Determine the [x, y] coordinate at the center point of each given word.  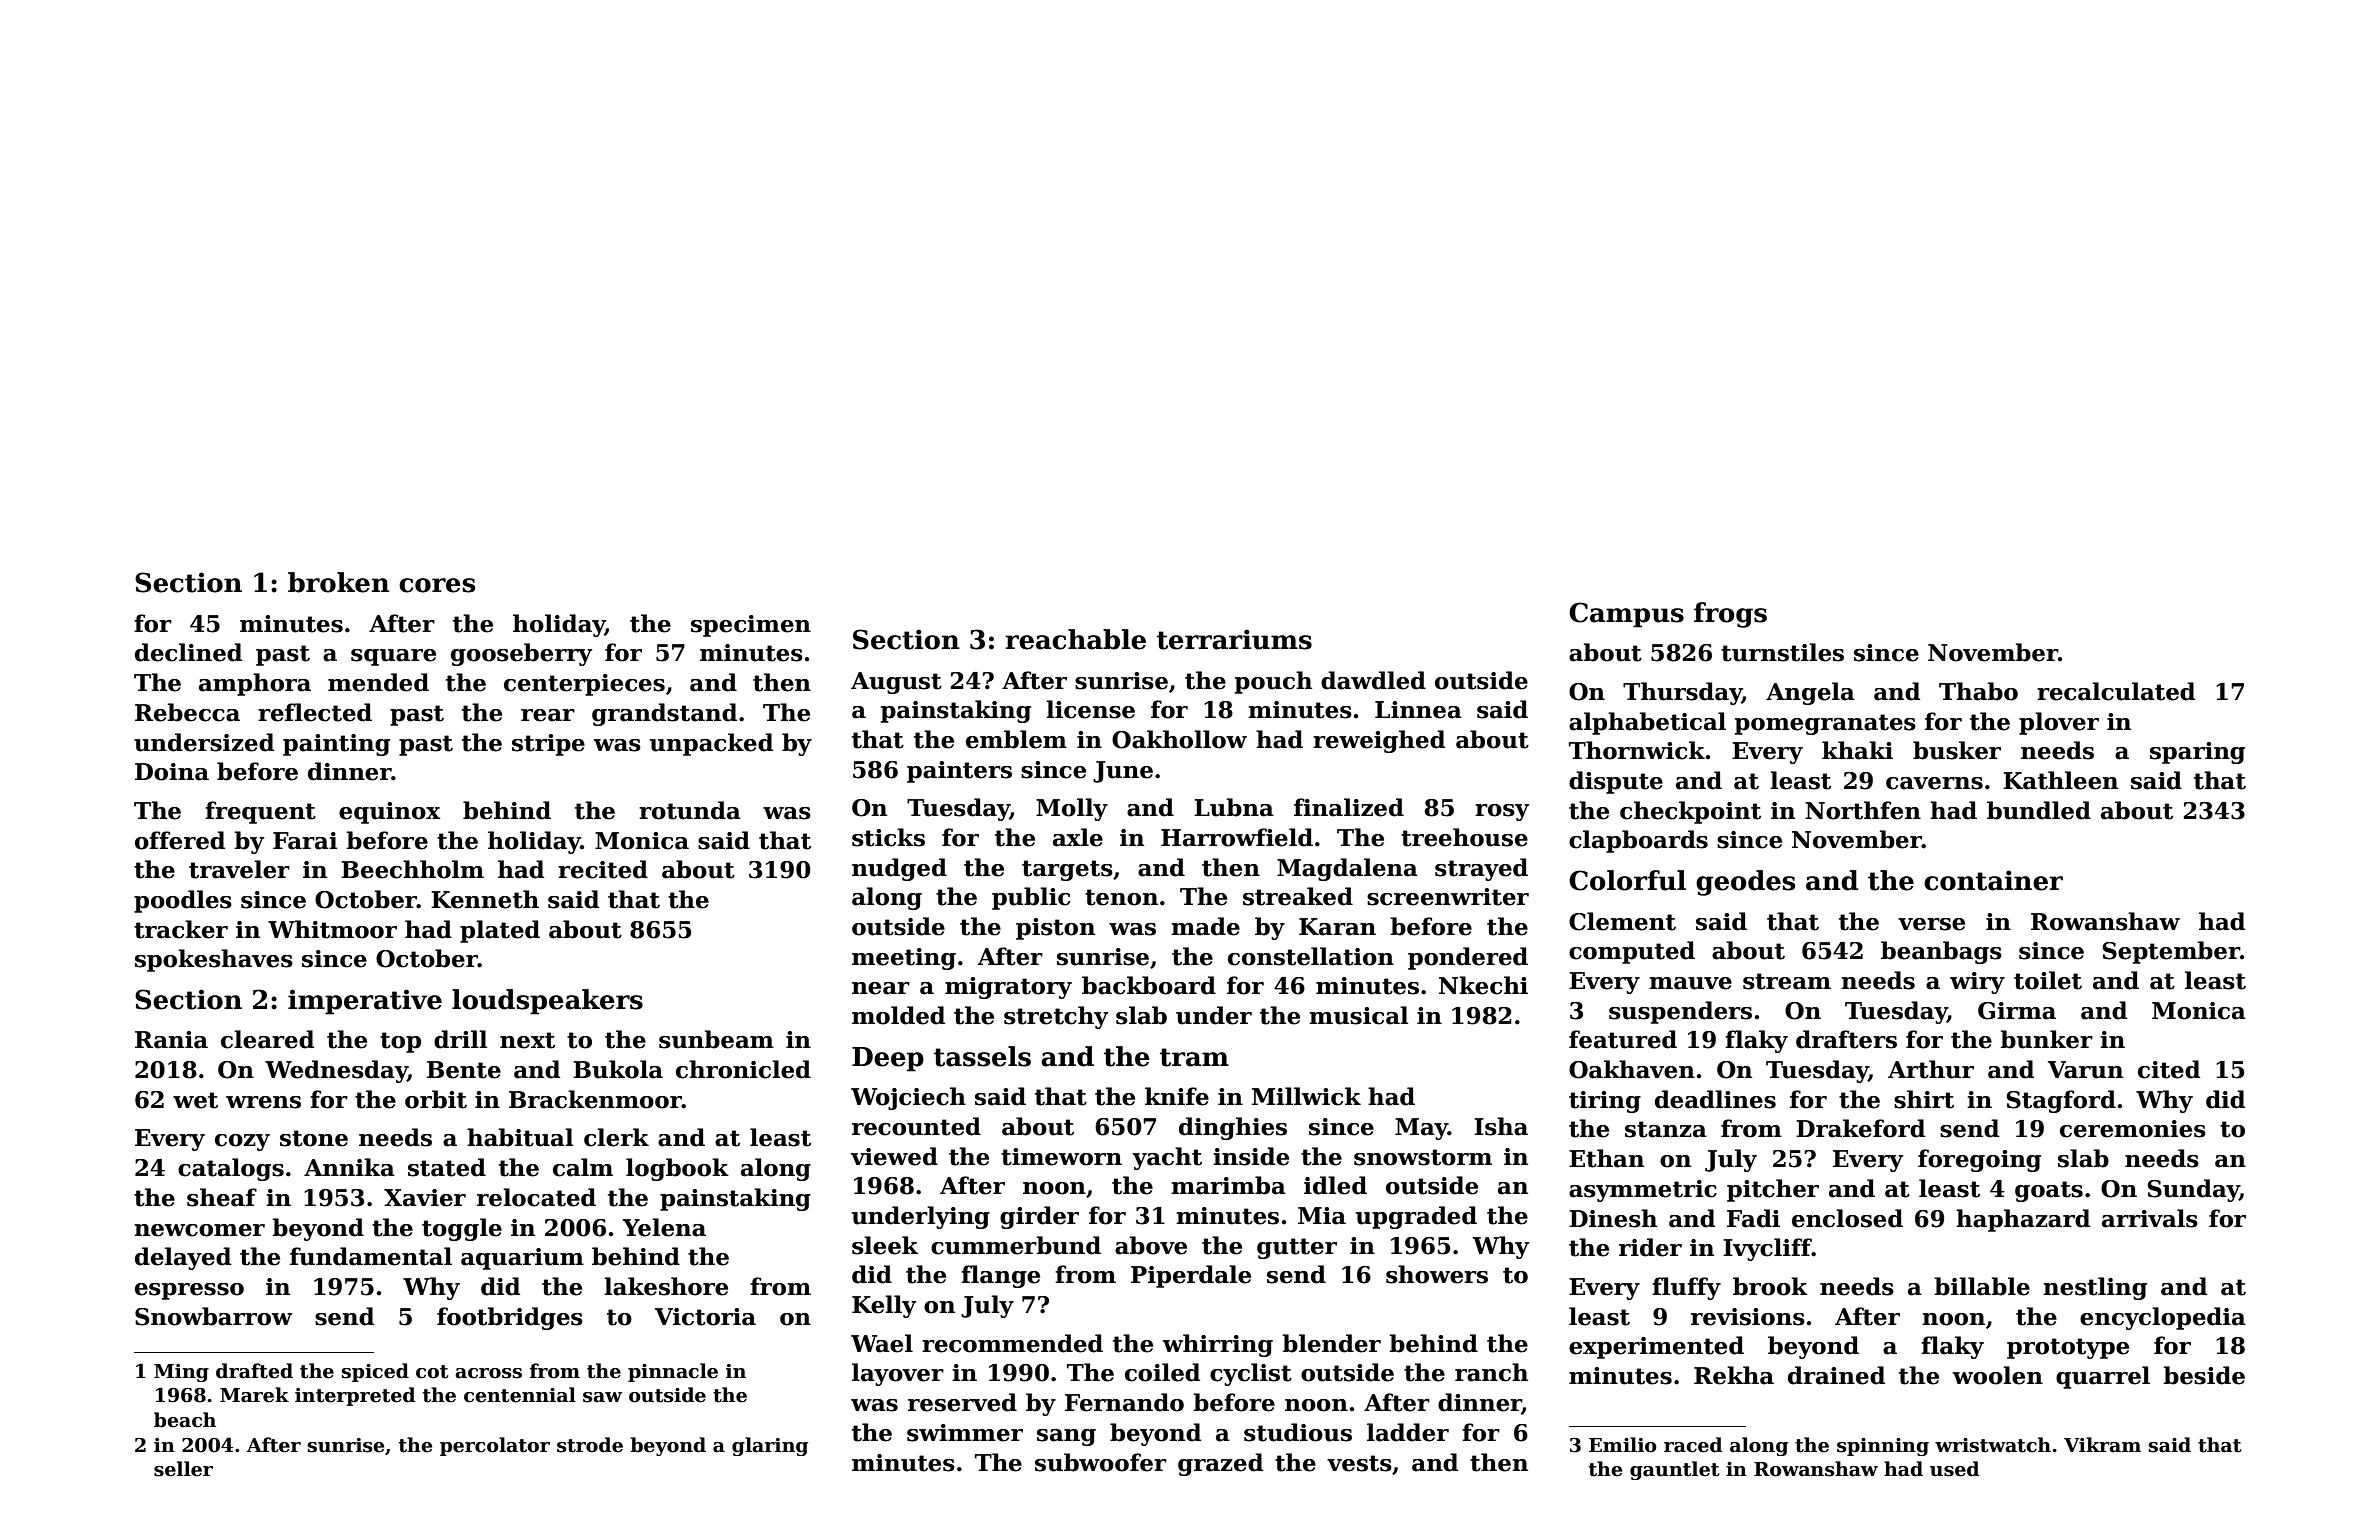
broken [339, 582]
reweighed [1379, 741]
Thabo [1978, 691]
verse [1931, 924]
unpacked [711, 744]
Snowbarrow [213, 1316]
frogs [1730, 615]
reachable [1075, 639]
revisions [1748, 1317]
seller [183, 1469]
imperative [365, 1002]
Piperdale [1191, 1276]
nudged [899, 869]
